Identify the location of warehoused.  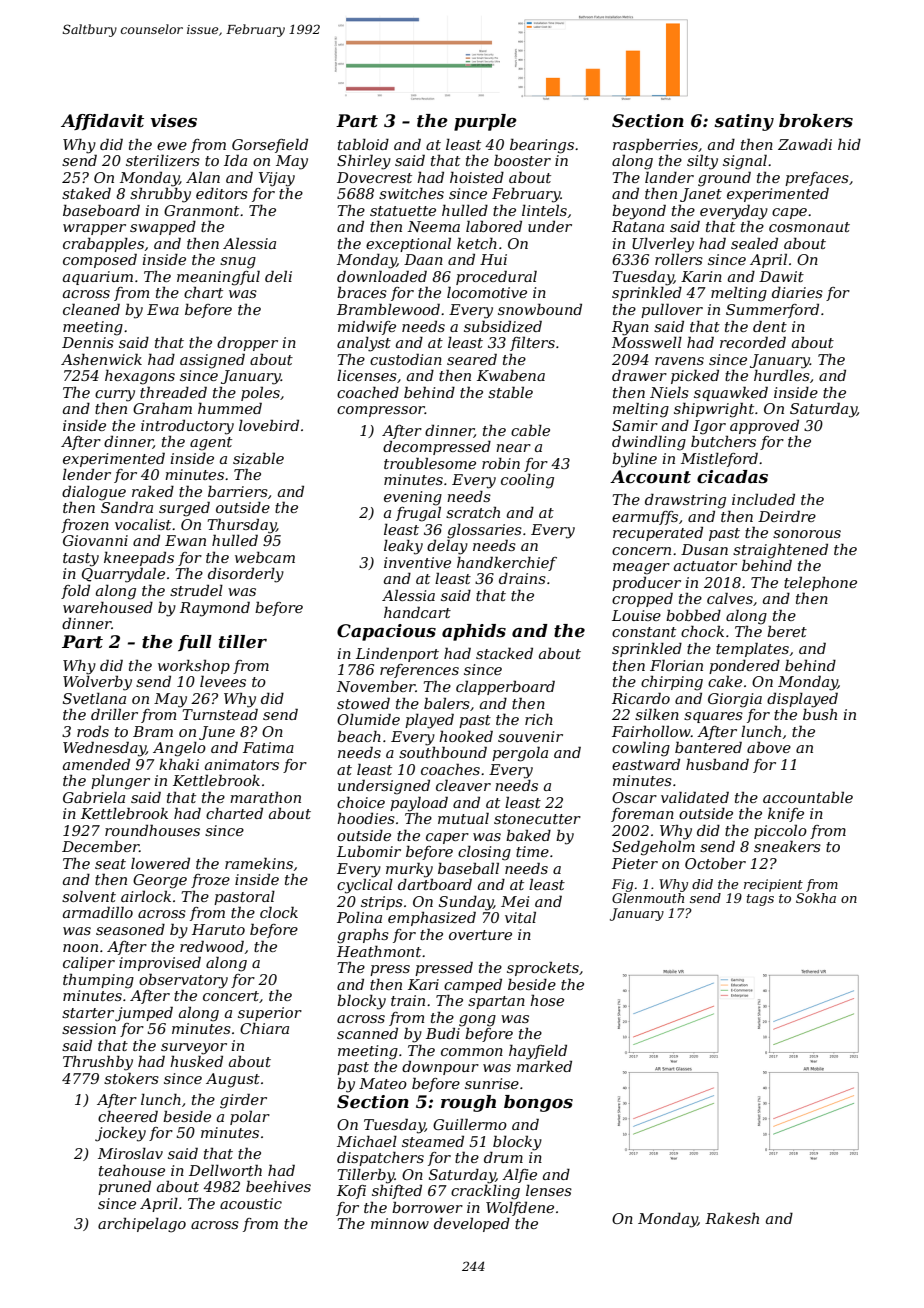
(108, 607).
